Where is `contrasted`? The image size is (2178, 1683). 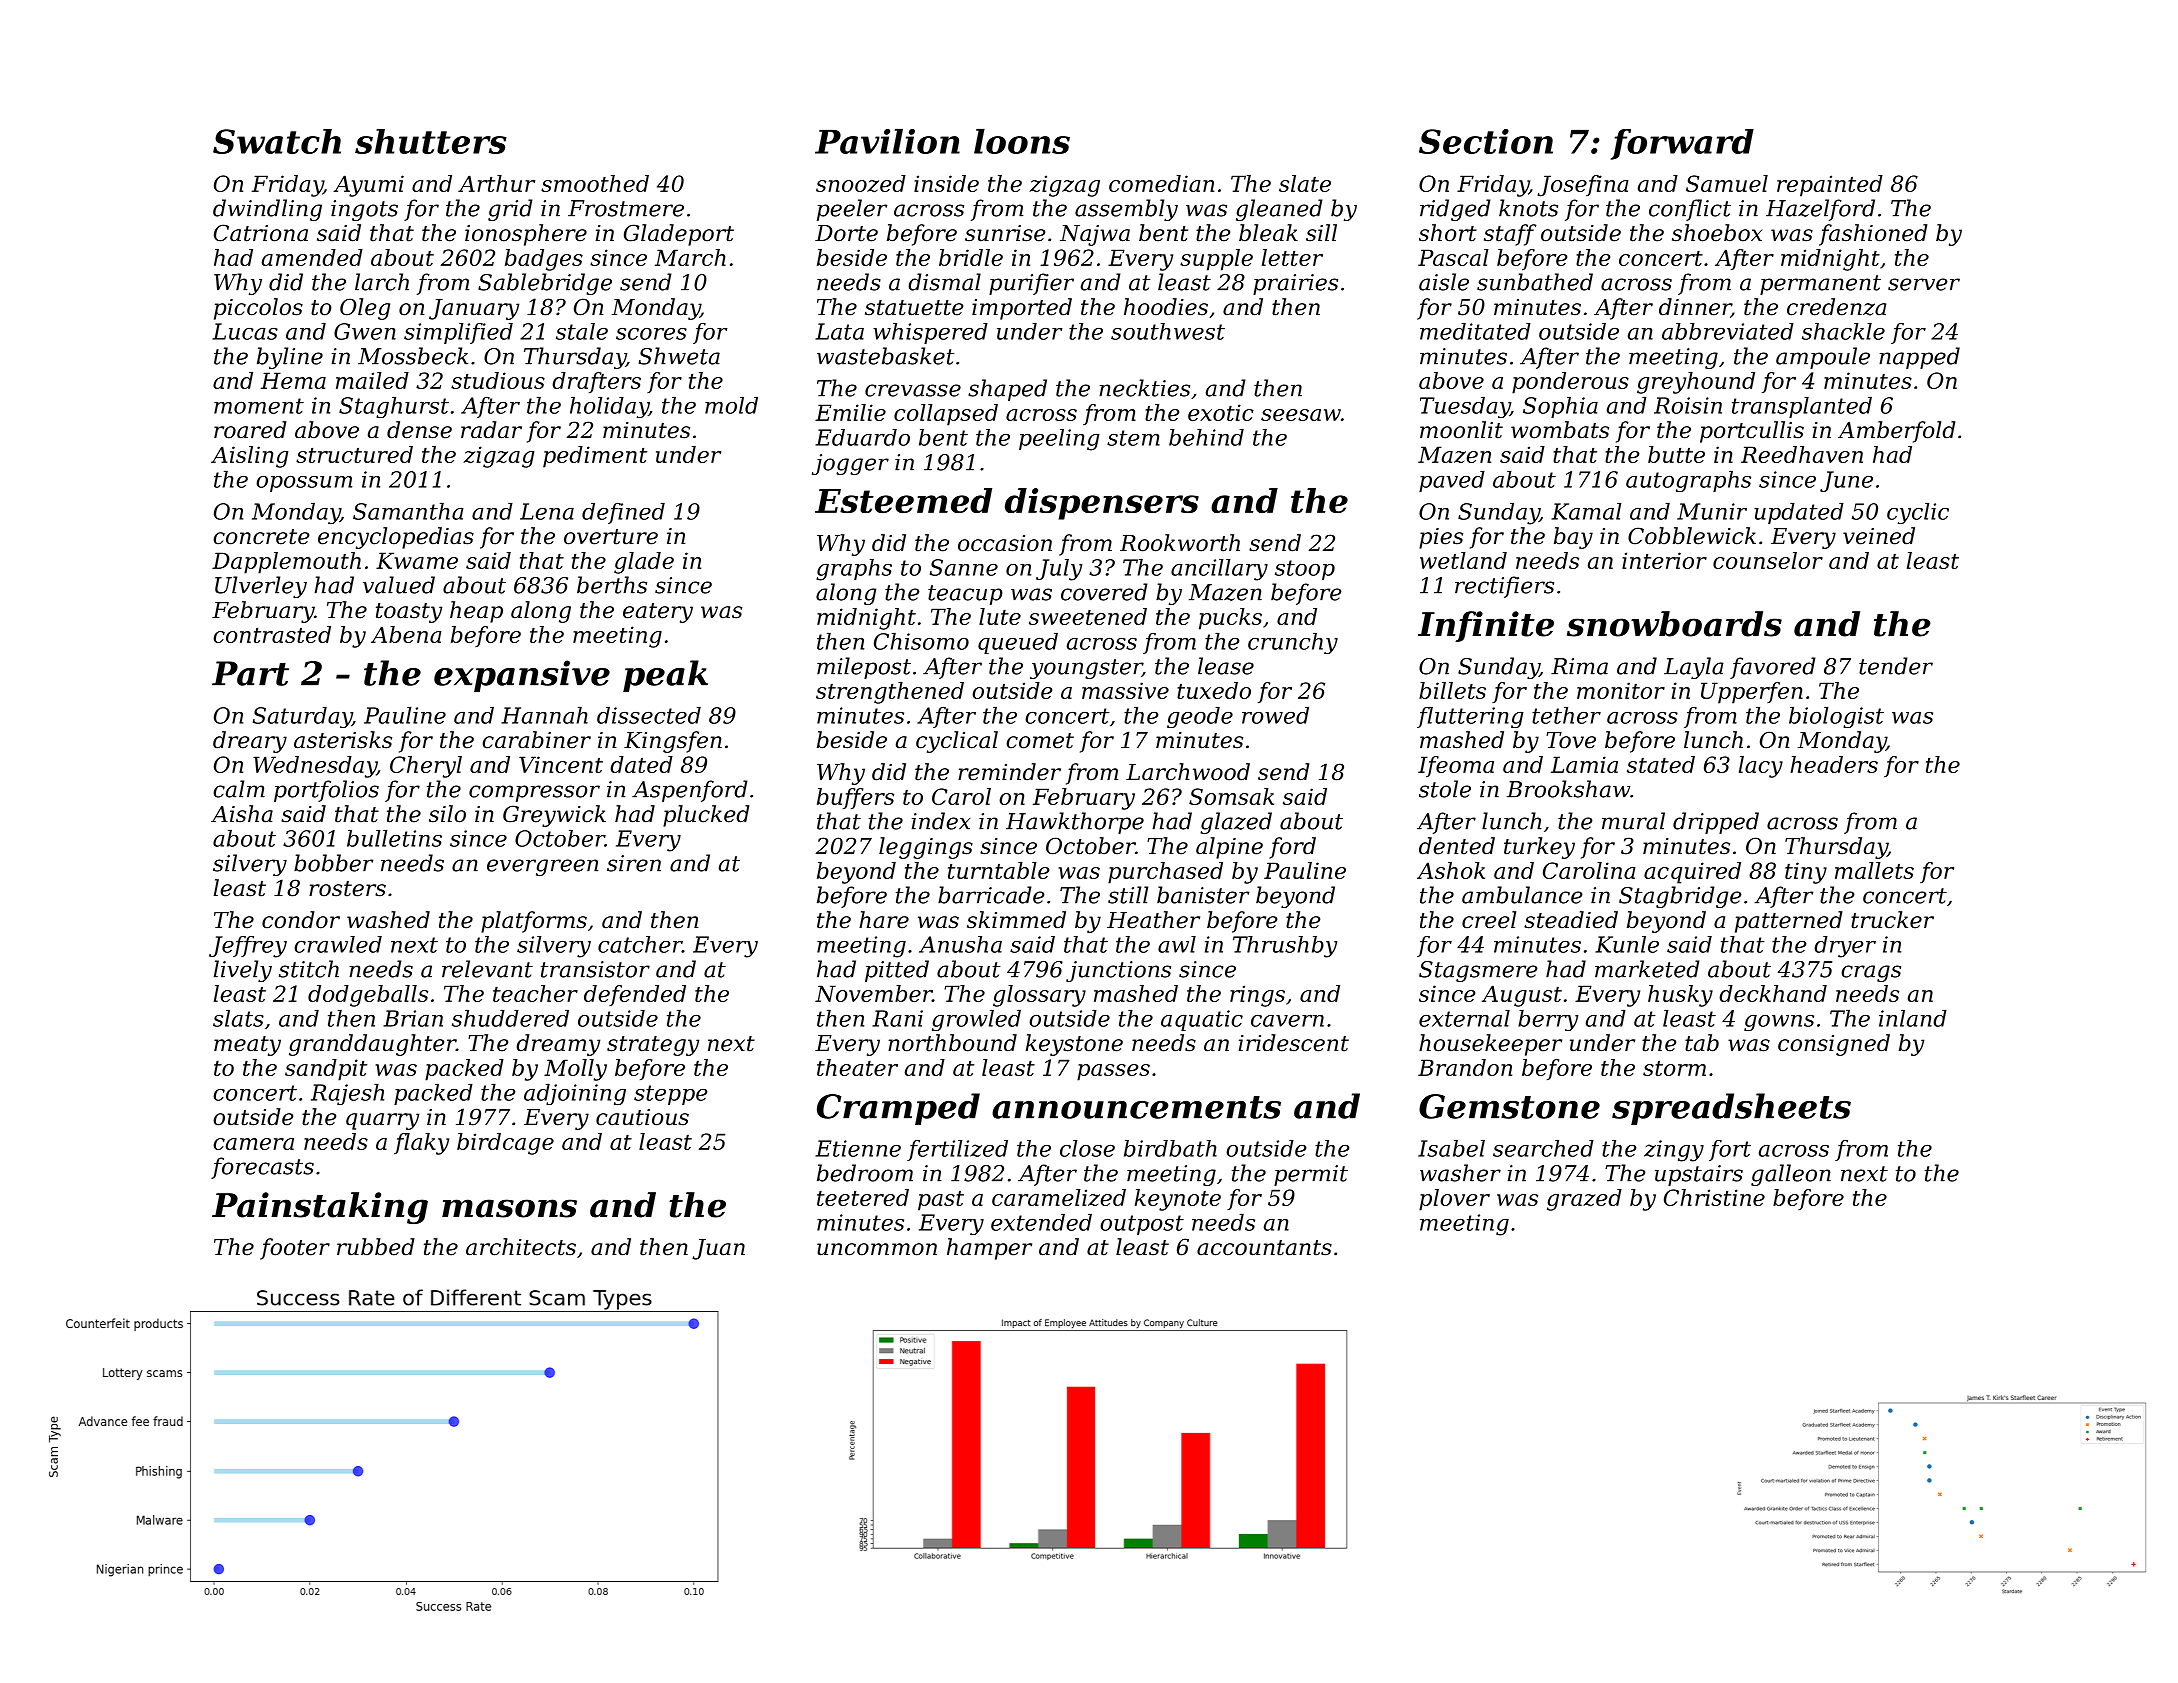 contrasted is located at coordinates (272, 634).
